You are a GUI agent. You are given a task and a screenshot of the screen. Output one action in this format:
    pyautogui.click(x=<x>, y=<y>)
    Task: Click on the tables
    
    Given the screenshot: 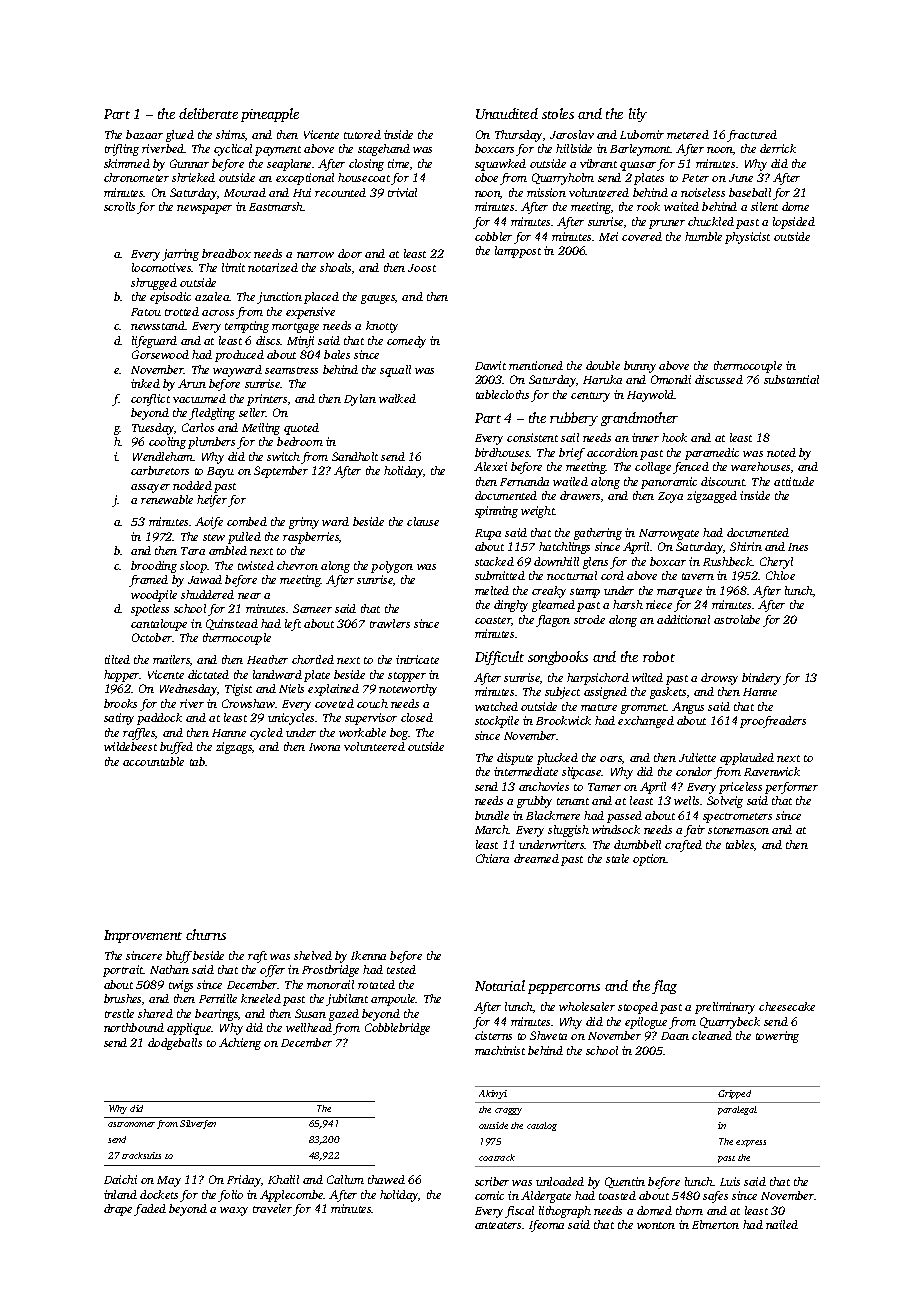 What is the action you would take?
    pyautogui.click(x=740, y=844)
